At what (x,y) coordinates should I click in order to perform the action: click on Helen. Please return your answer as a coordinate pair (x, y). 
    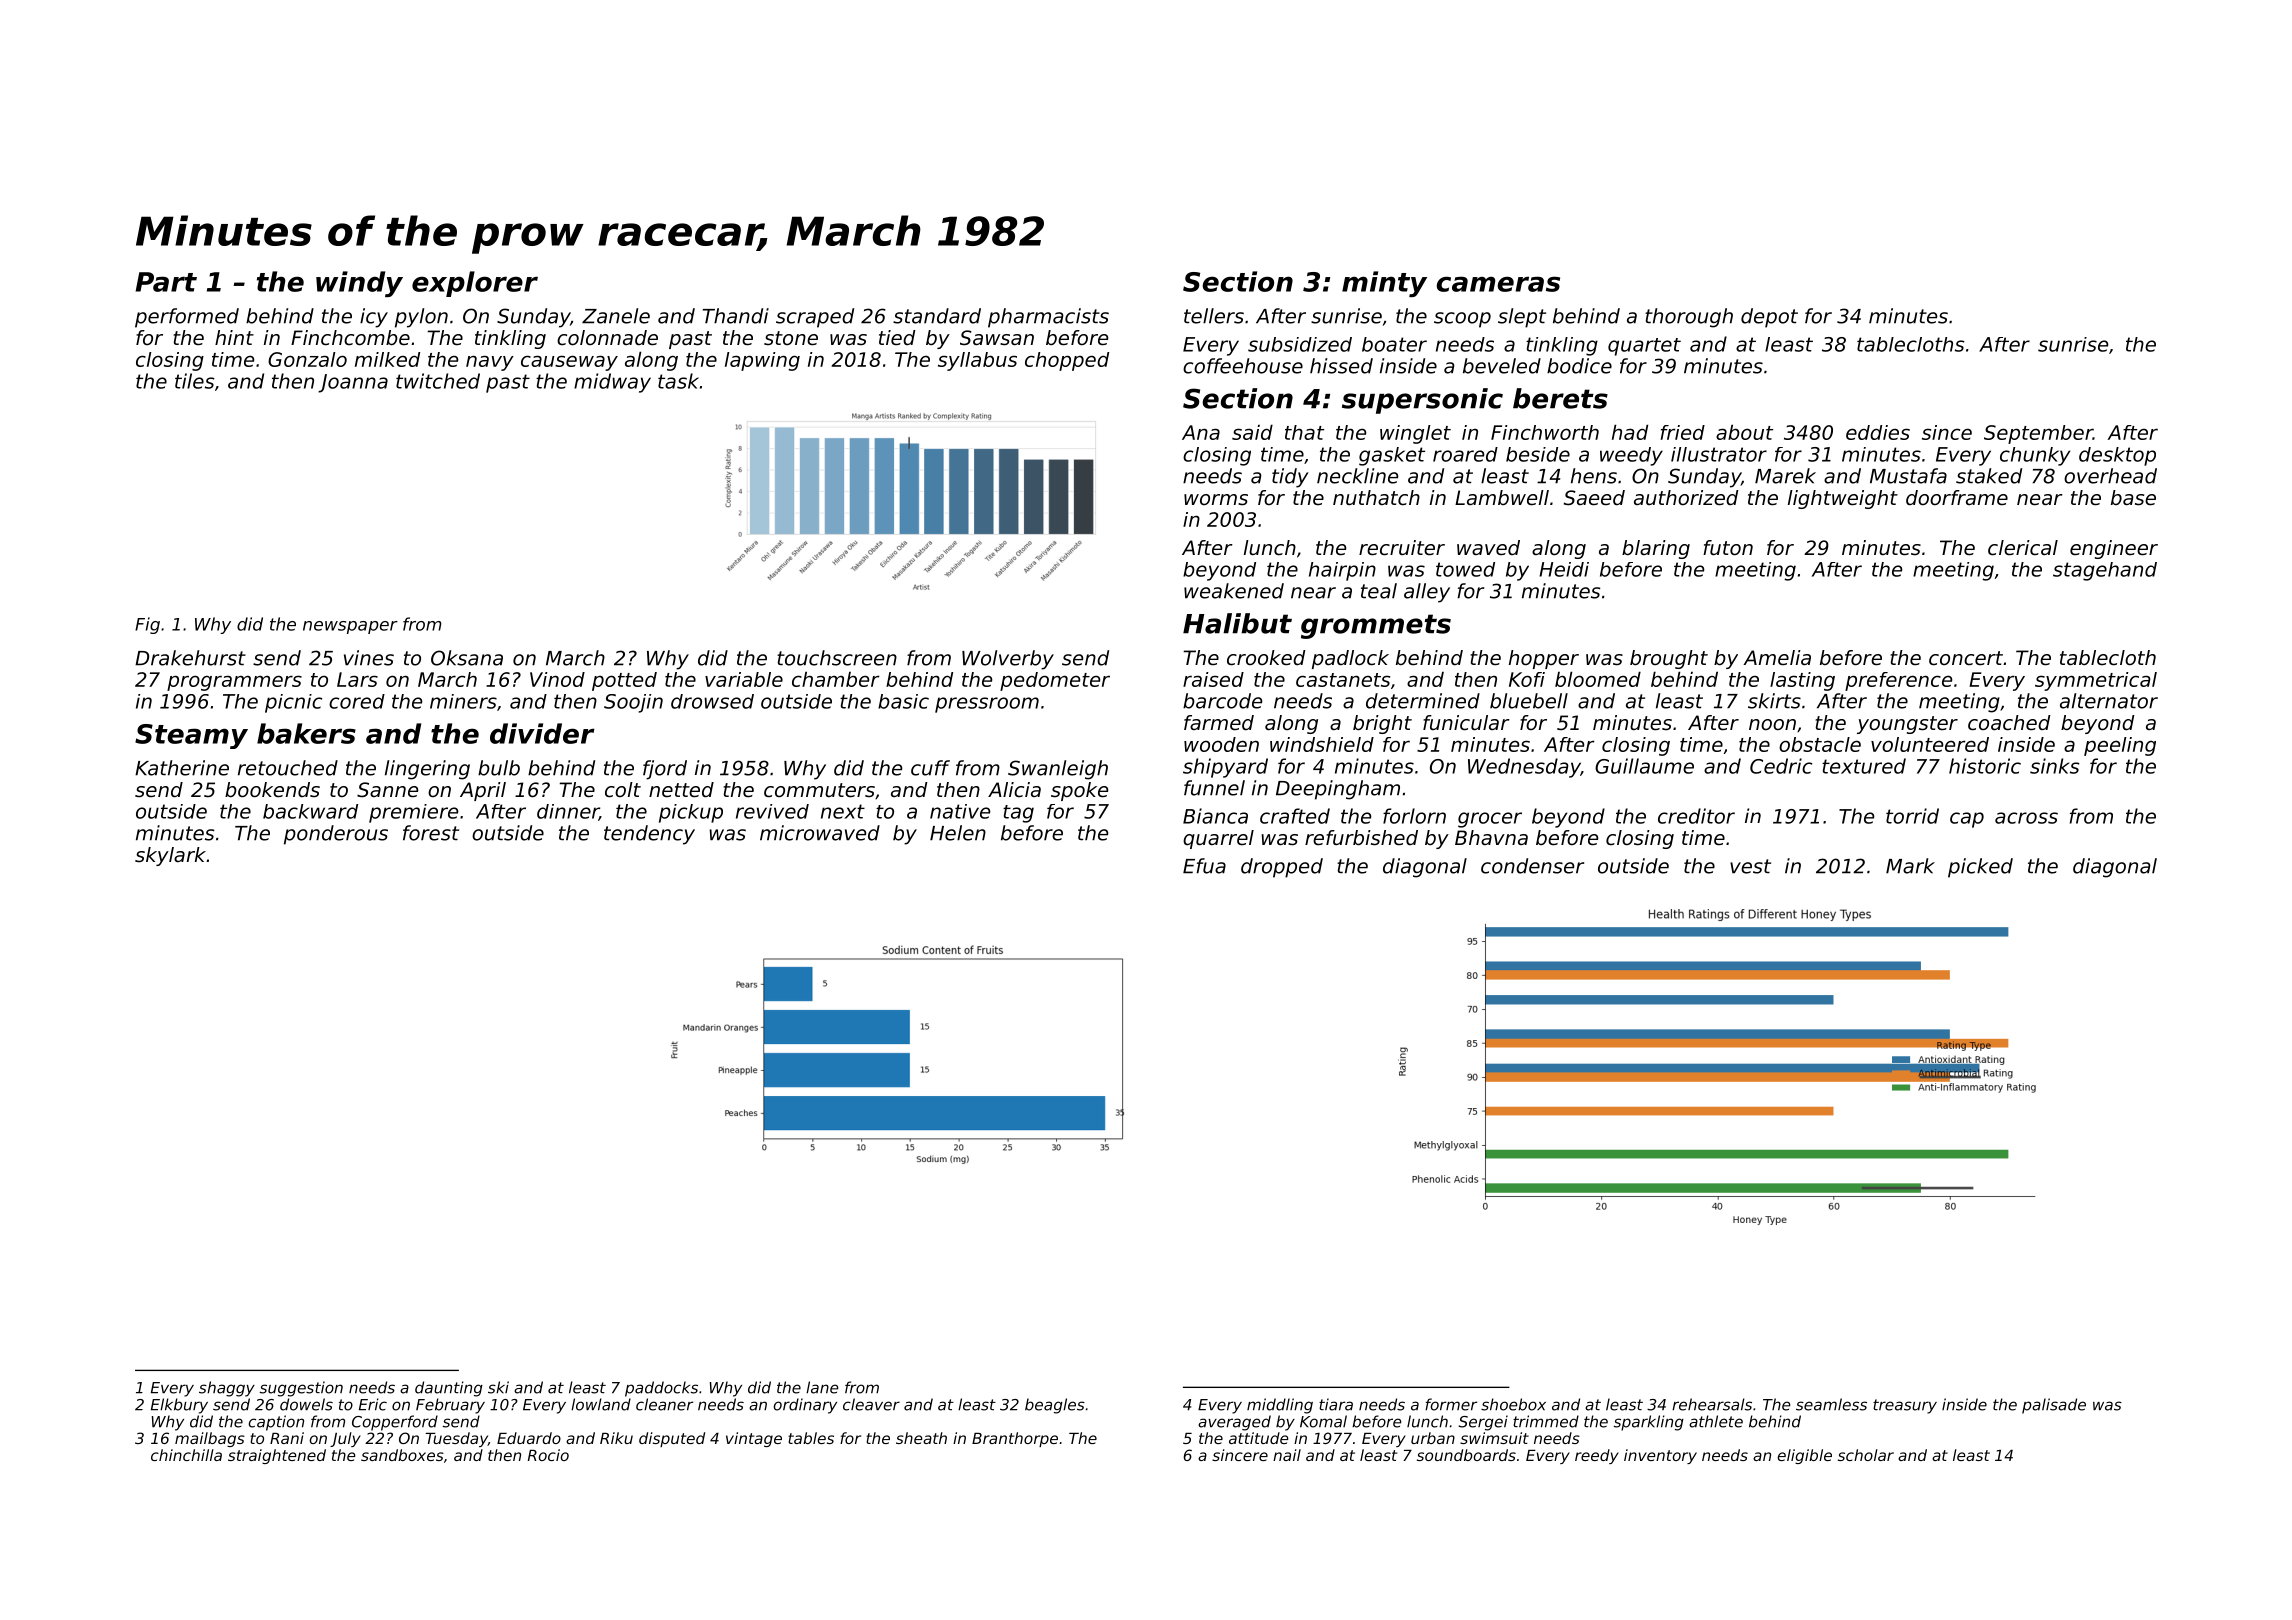
    Looking at the image, I should click on (958, 833).
